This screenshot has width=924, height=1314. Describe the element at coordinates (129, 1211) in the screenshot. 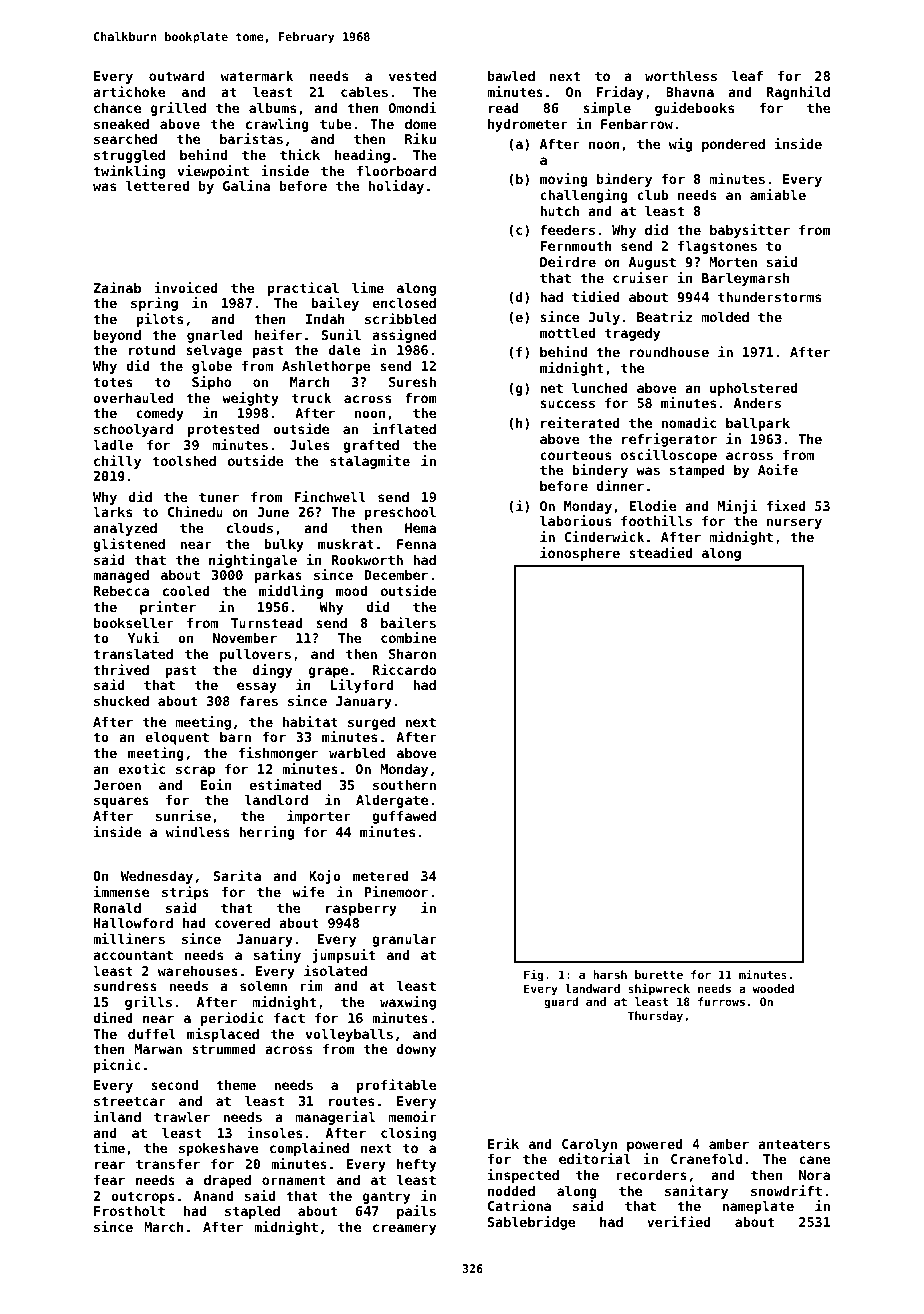

I see `Frostholt` at that location.
